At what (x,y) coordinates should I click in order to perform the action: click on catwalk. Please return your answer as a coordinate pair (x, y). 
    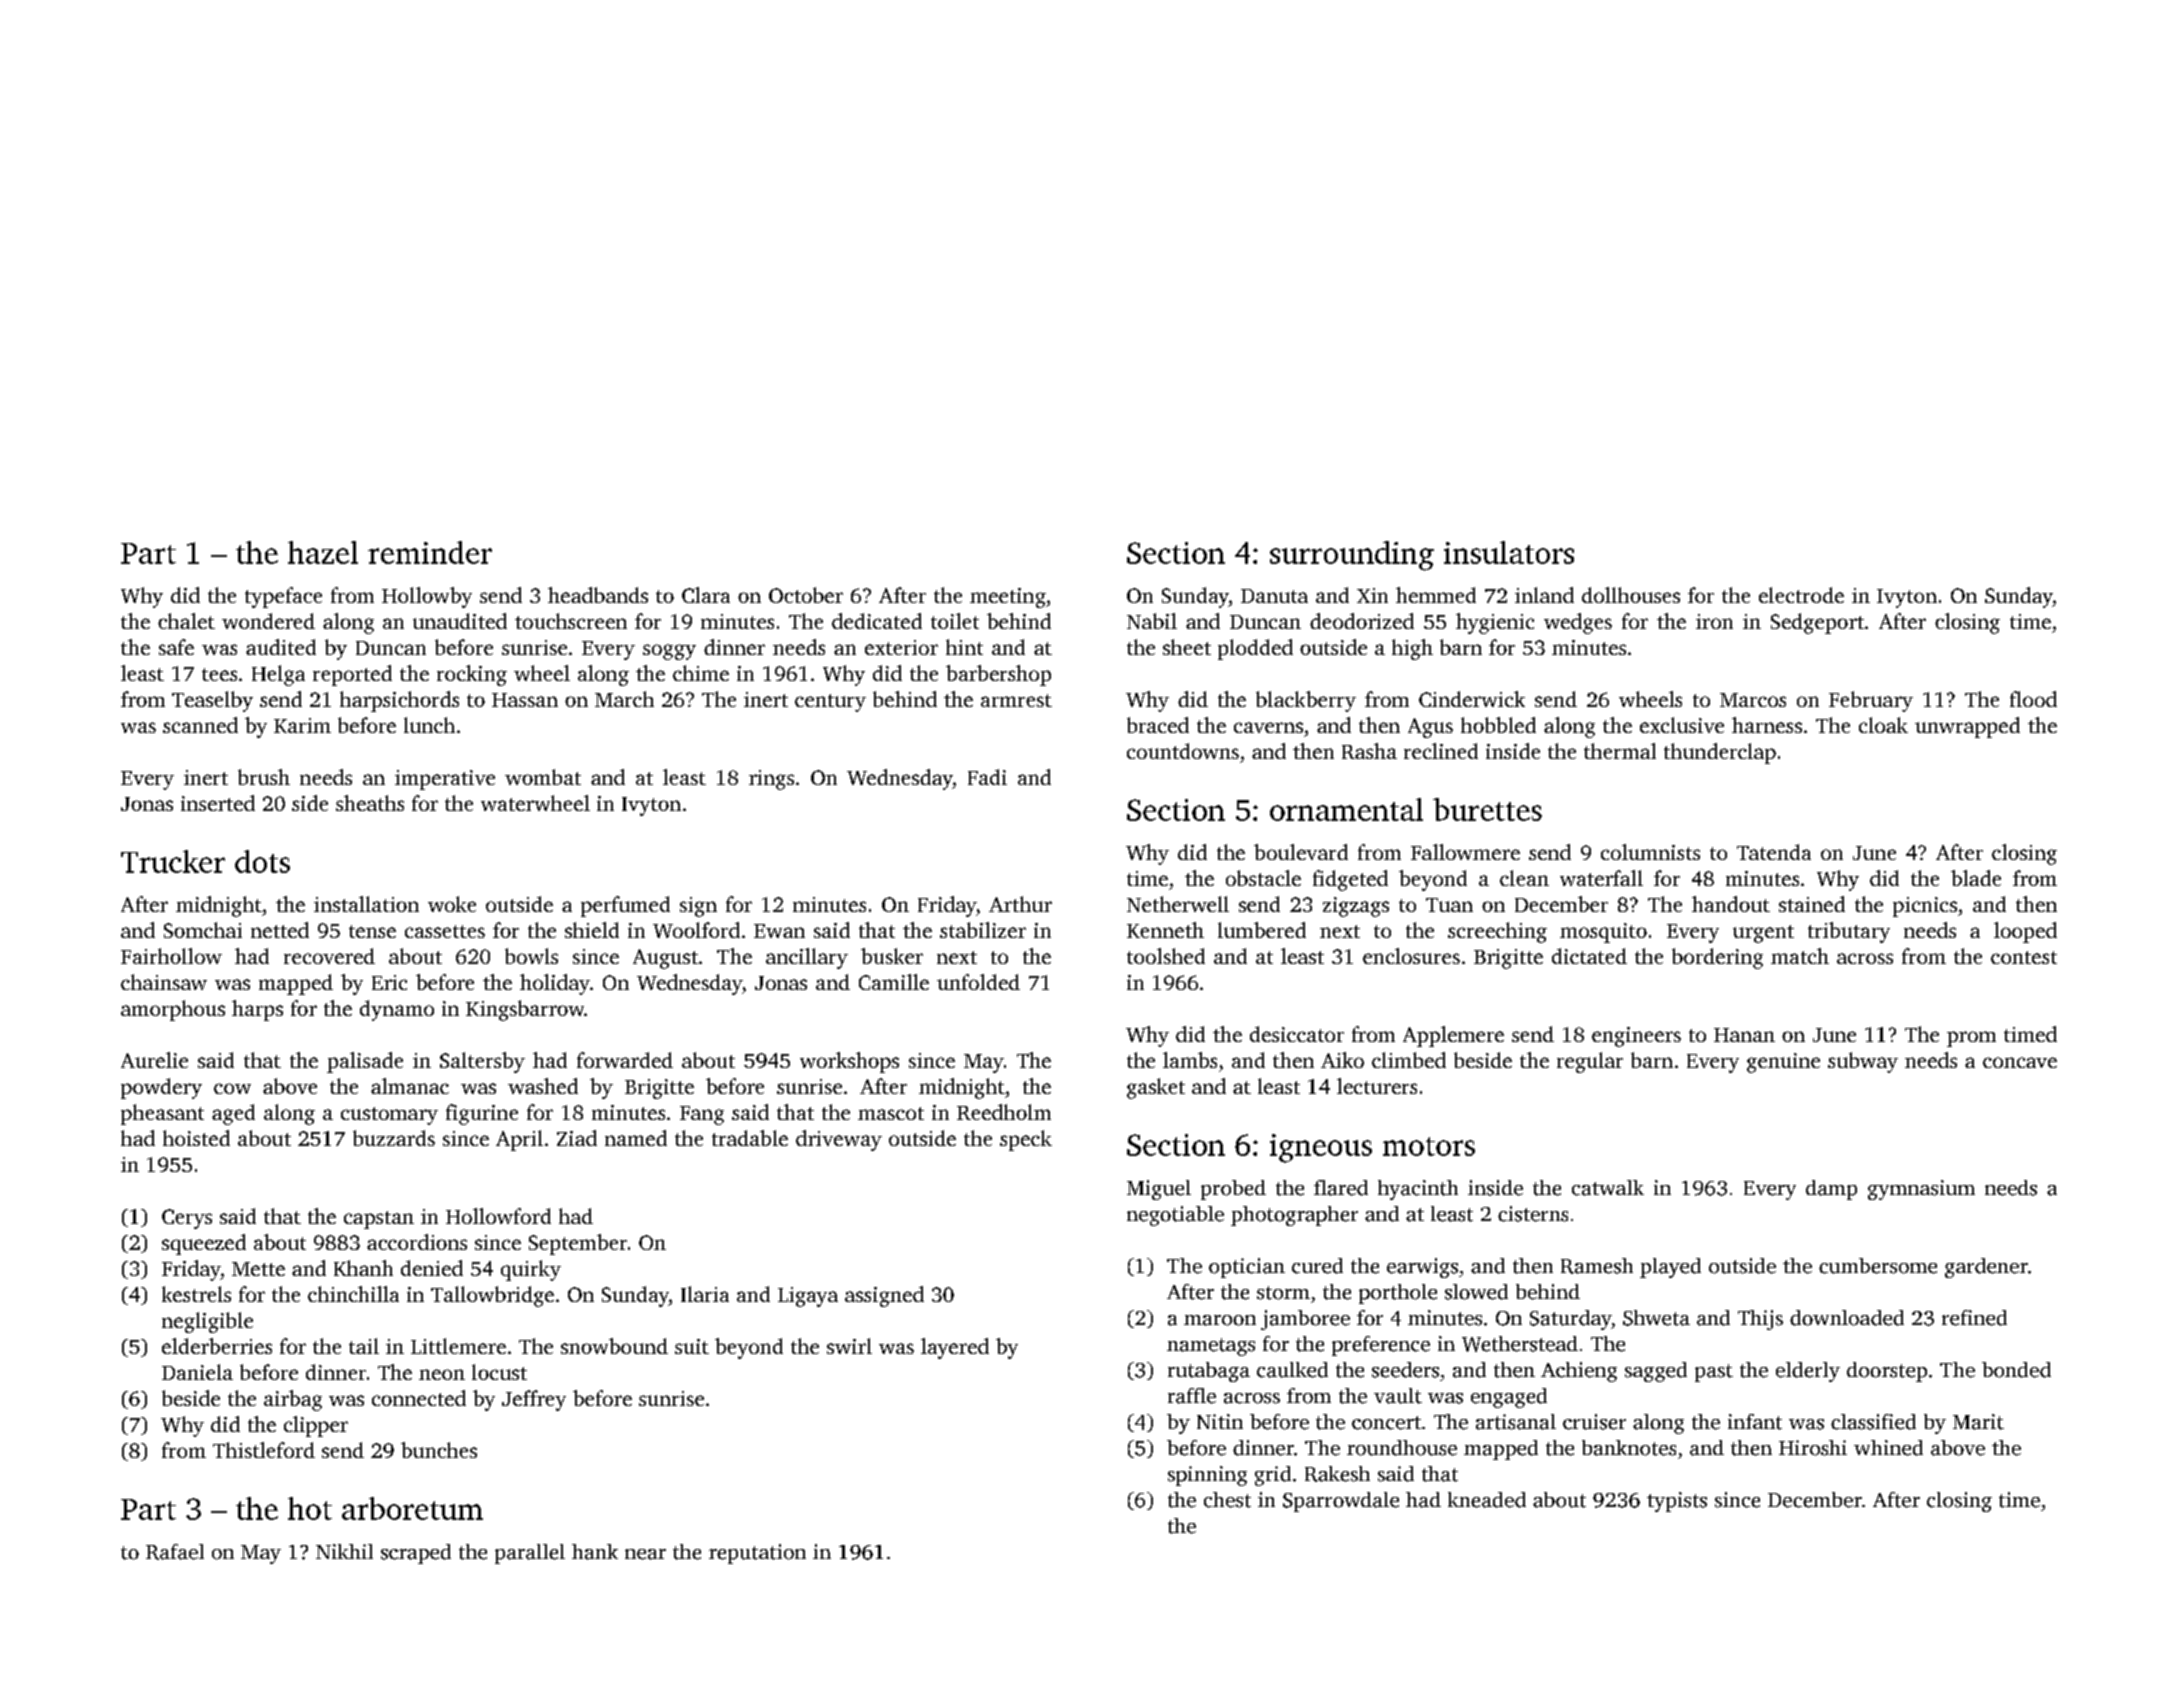
    Looking at the image, I should click on (1608, 1188).
